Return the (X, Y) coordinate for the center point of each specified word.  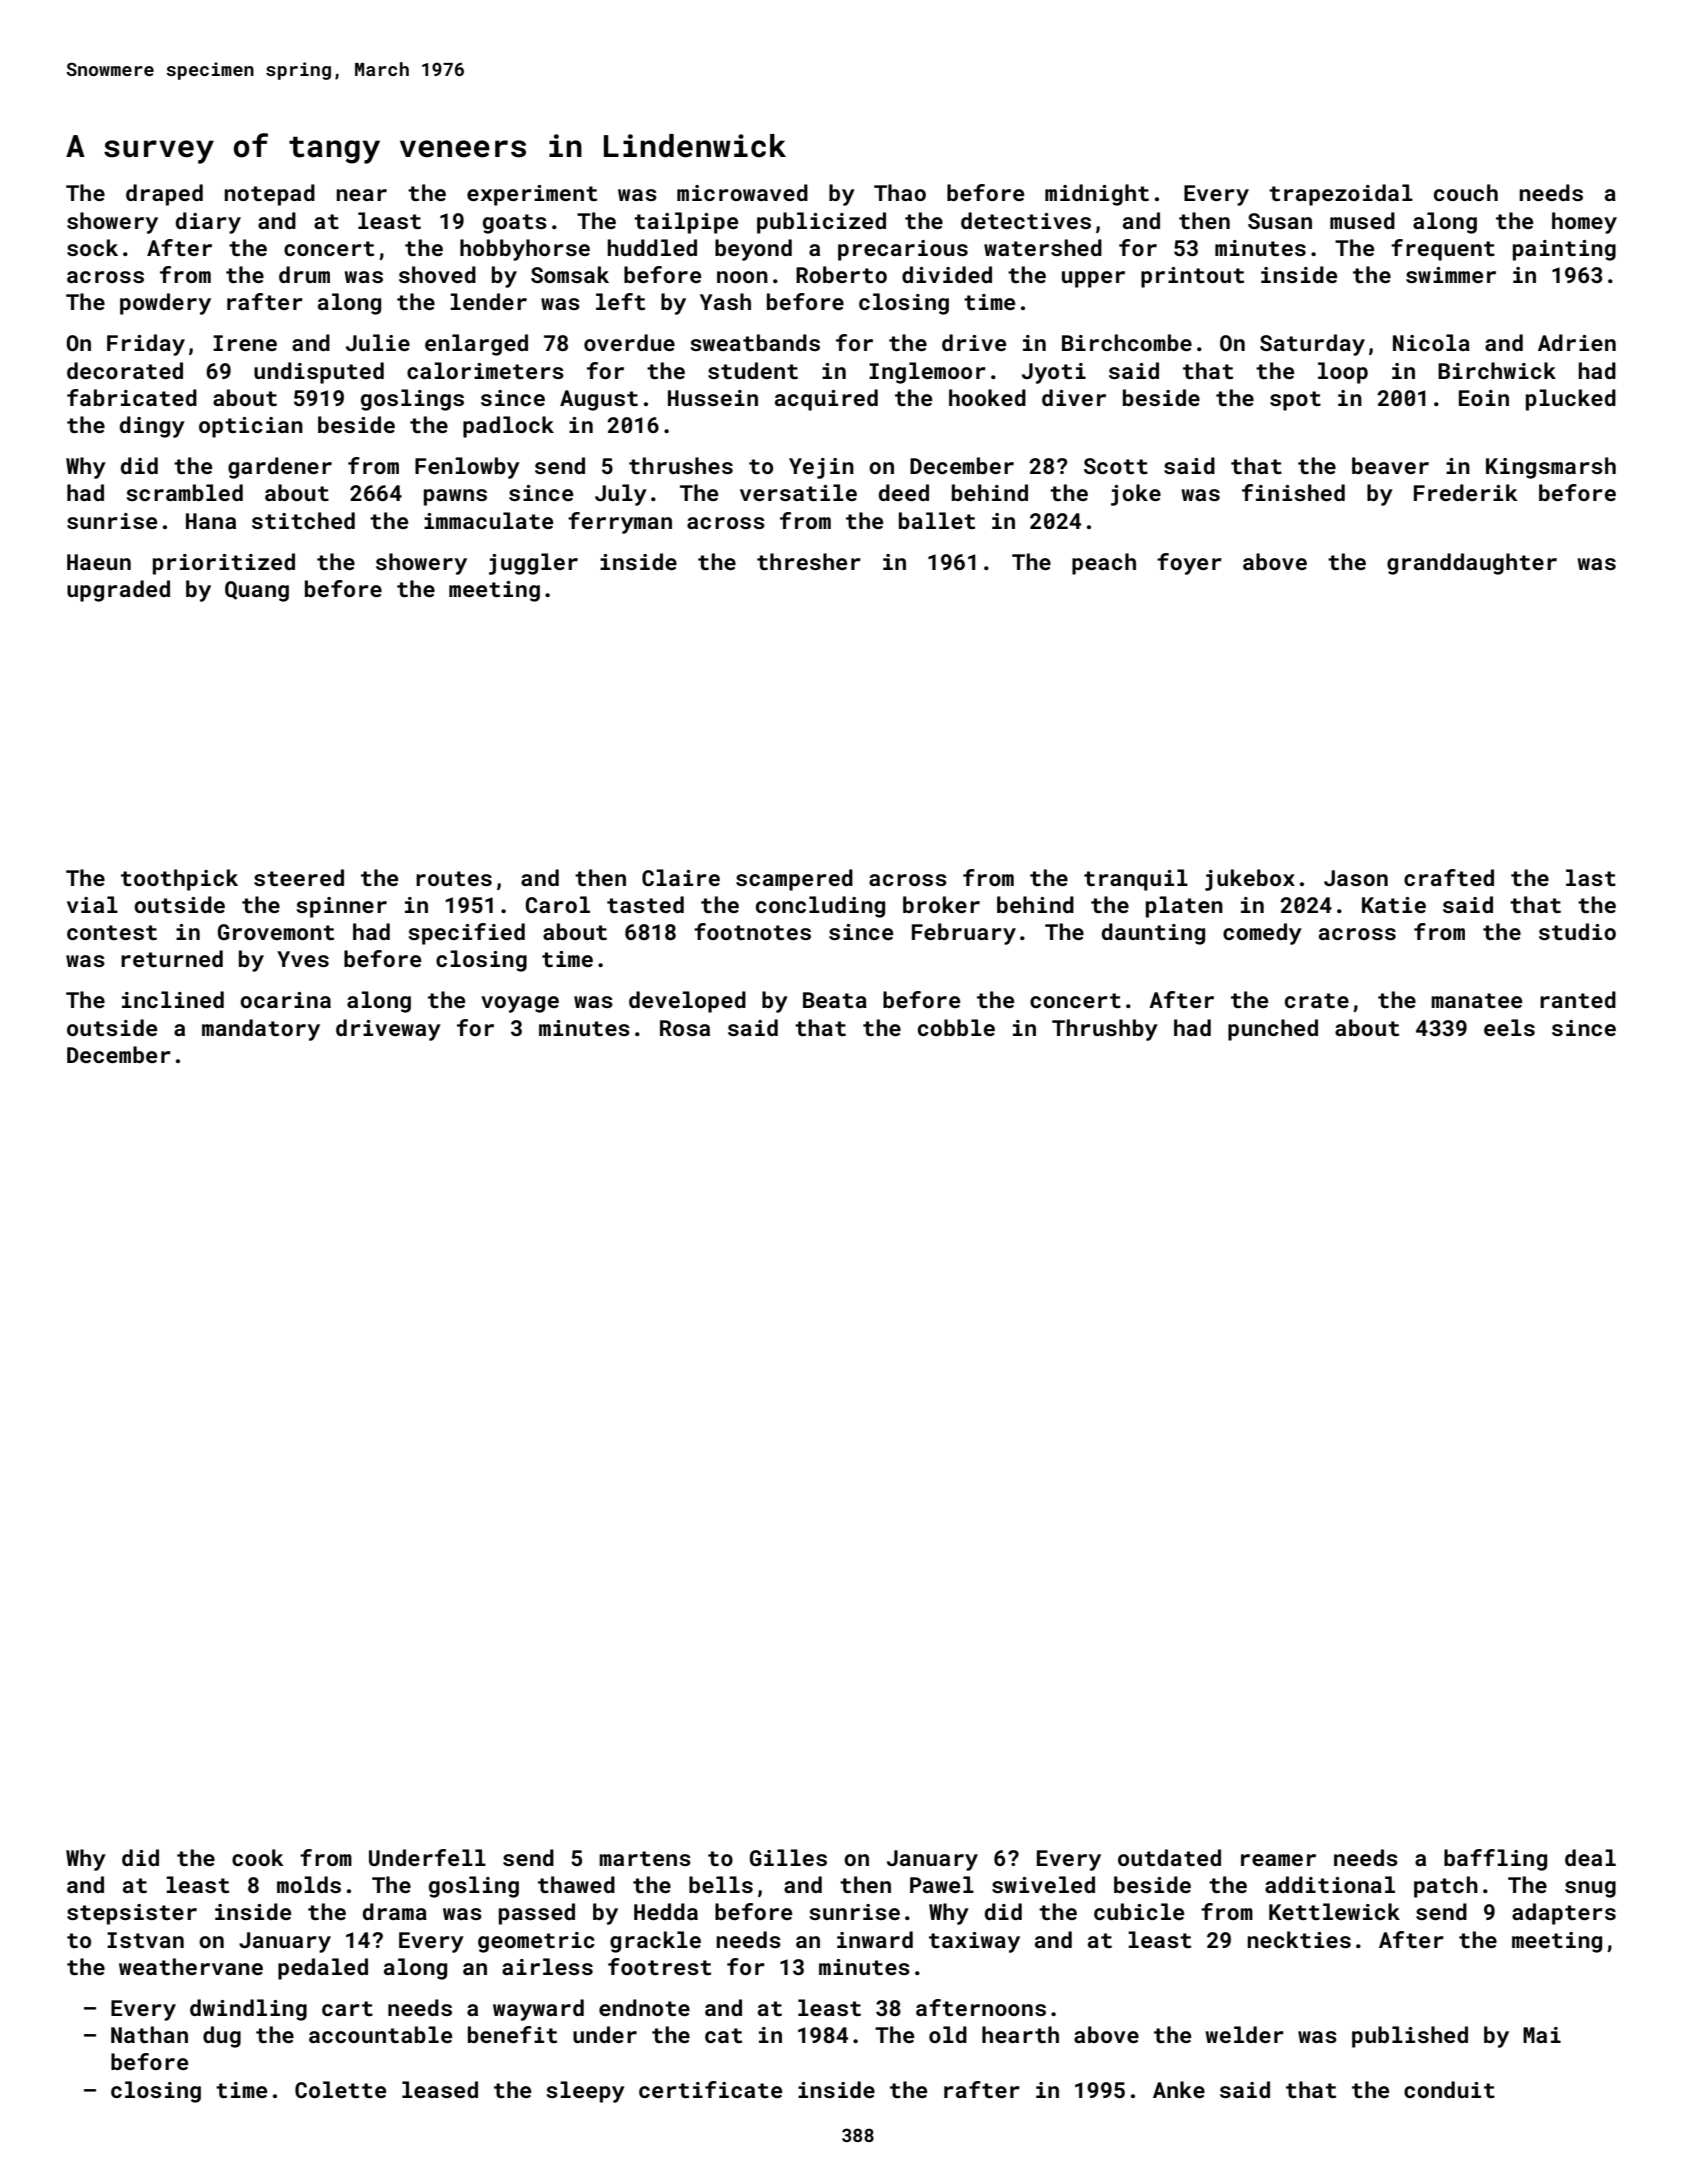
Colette (340, 2089)
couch (1466, 192)
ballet (937, 520)
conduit (1449, 2089)
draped (164, 195)
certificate (710, 2089)
